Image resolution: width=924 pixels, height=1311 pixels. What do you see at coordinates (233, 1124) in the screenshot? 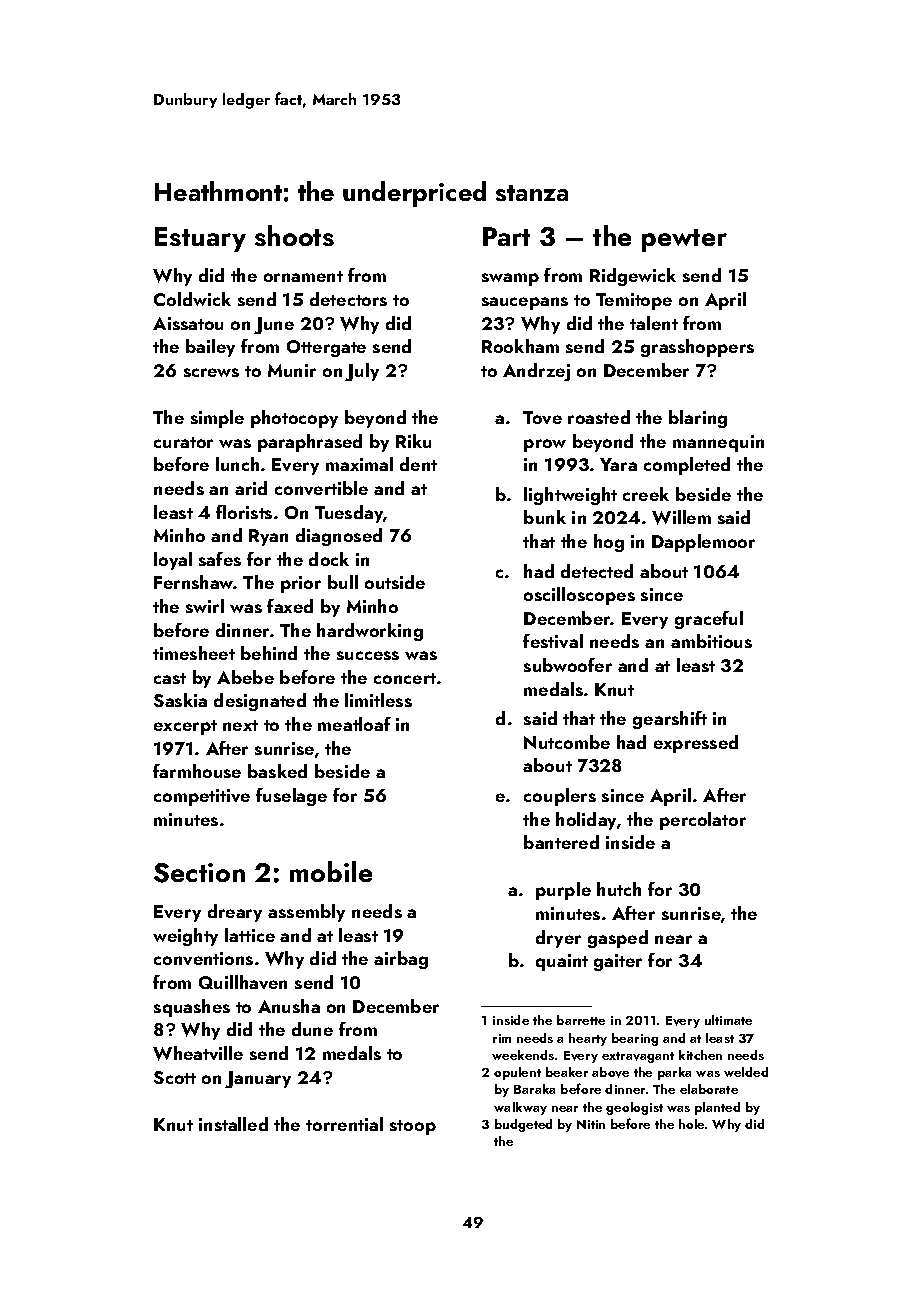
I see `installed` at bounding box center [233, 1124].
